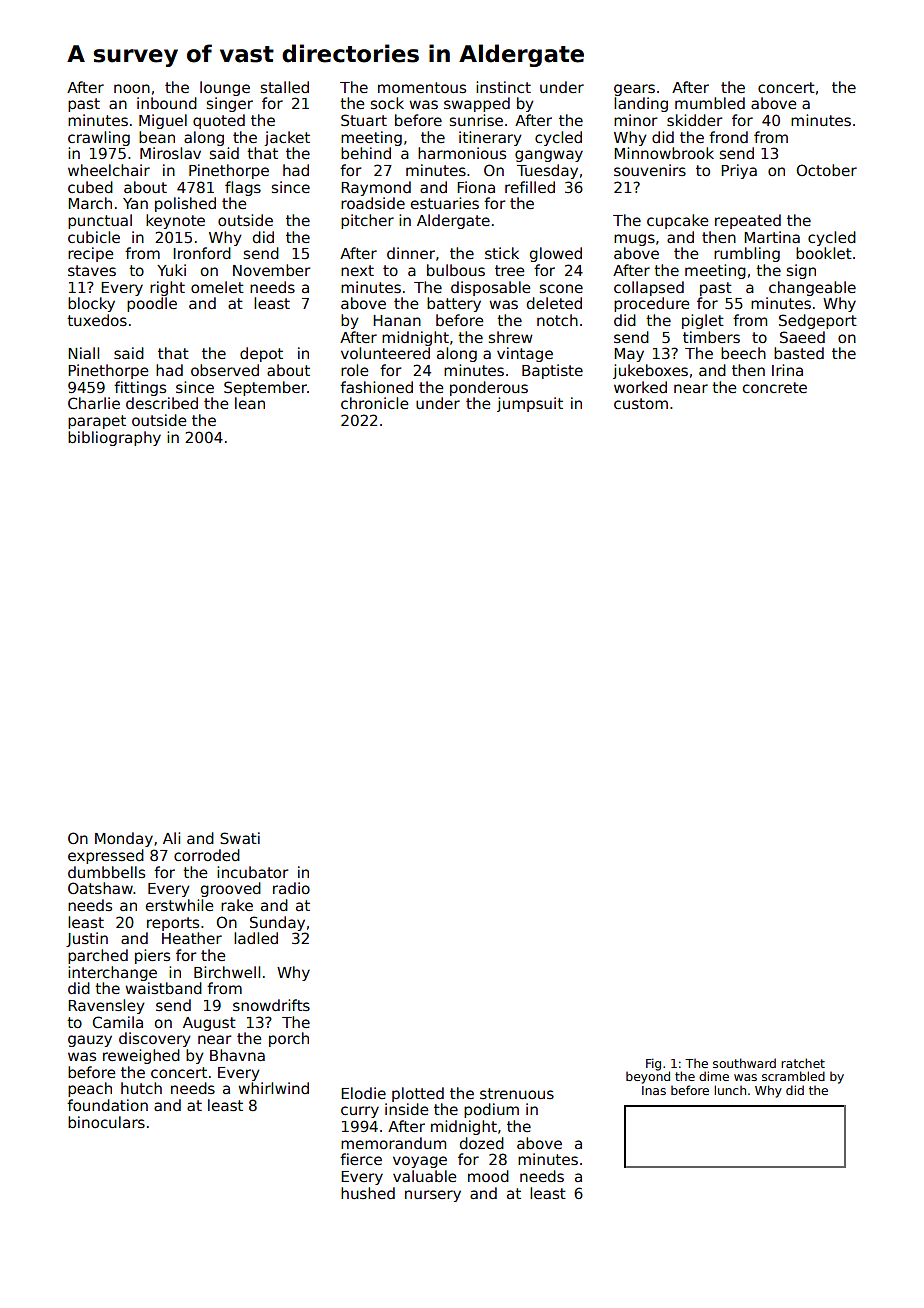 This page has width=924, height=1308. I want to click on chronicle, so click(374, 403).
